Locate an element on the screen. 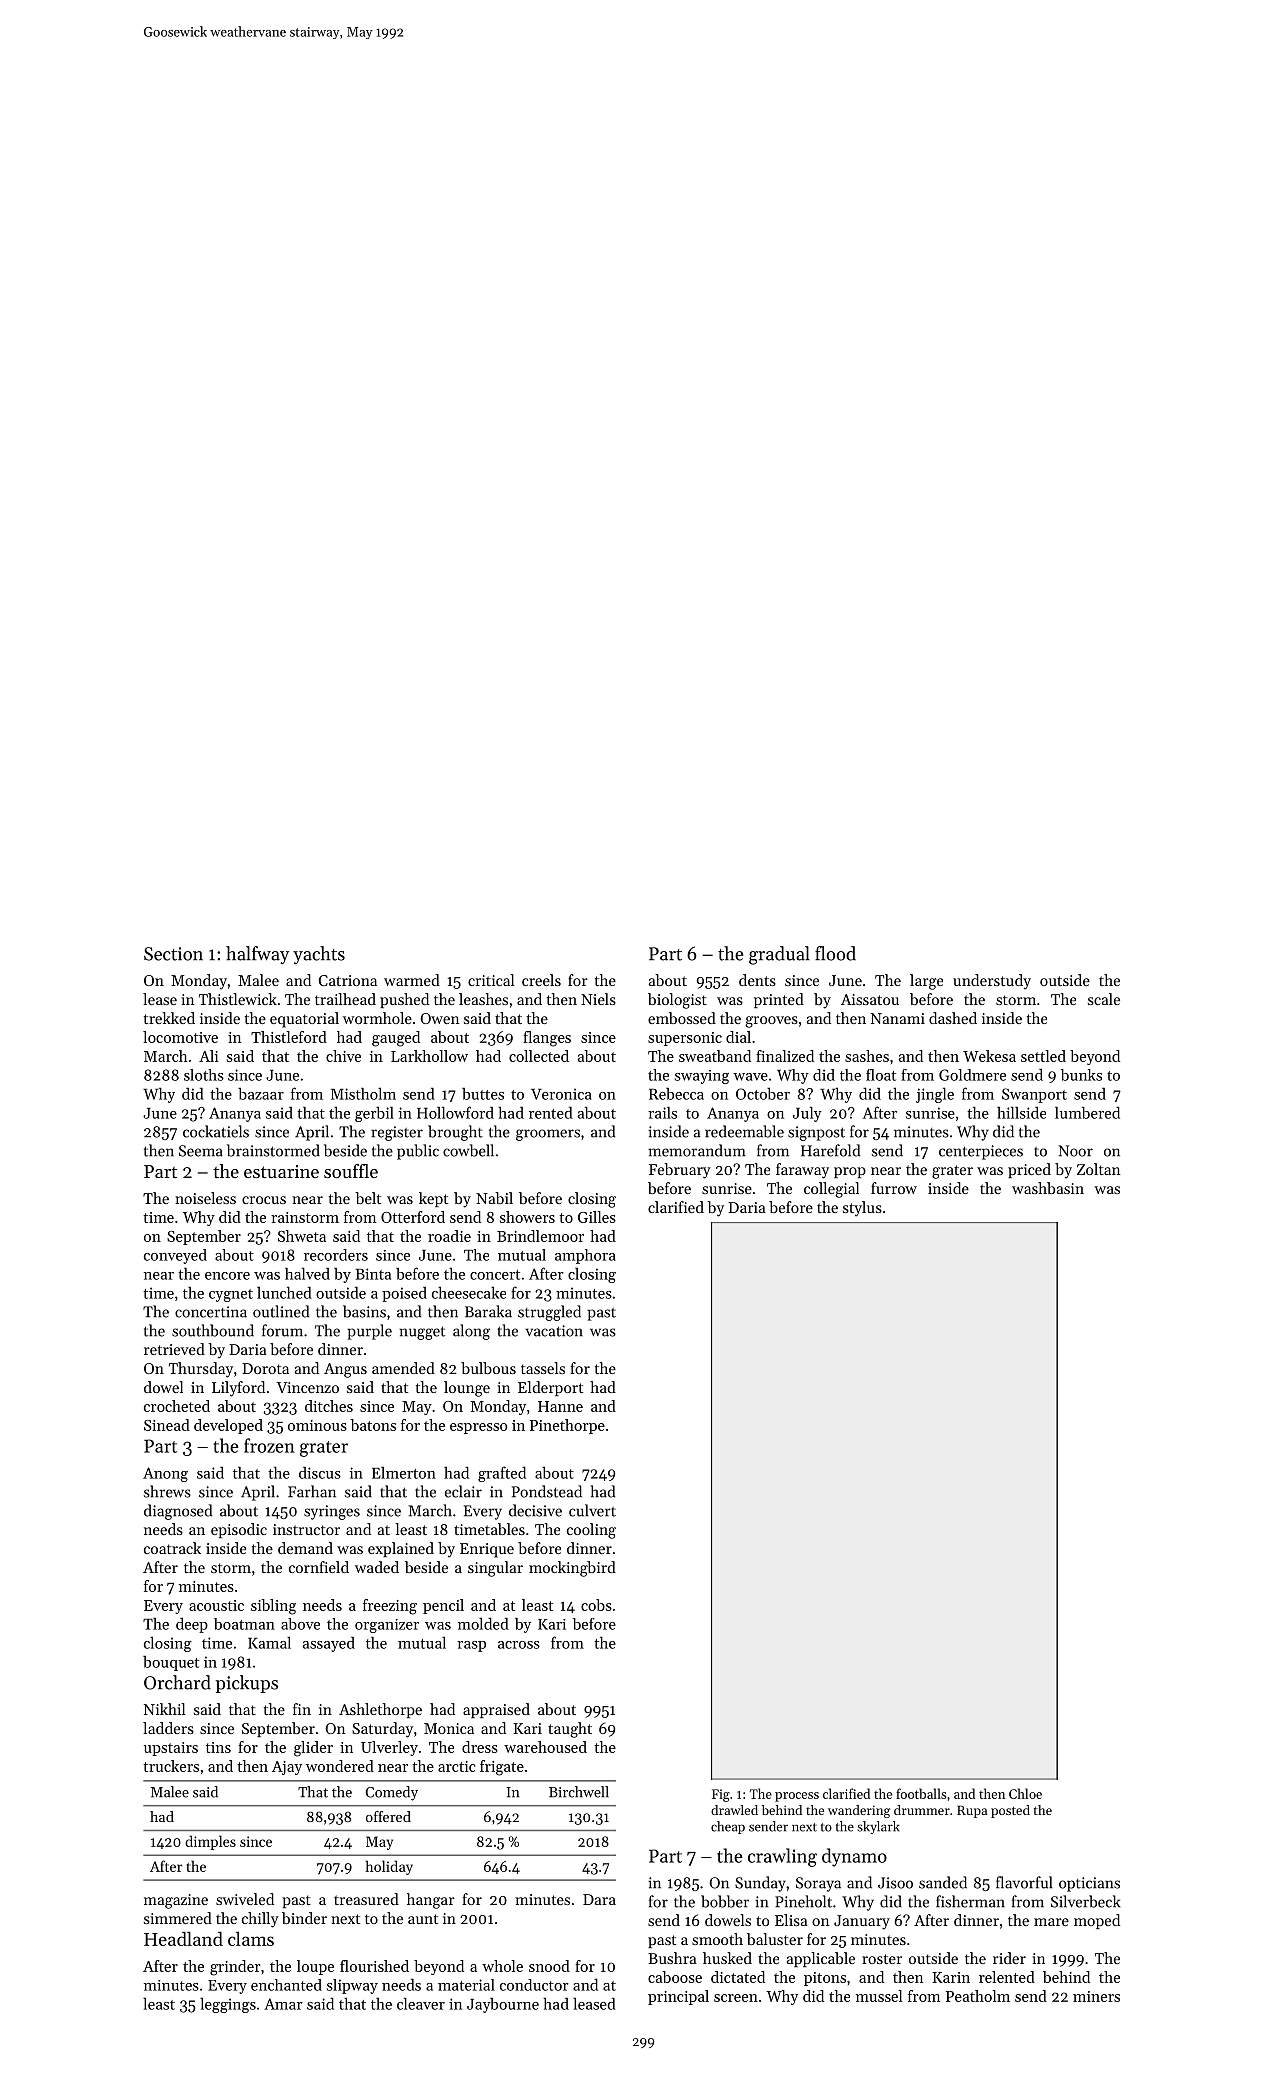 This screenshot has height=2082, width=1264. yachts is located at coordinates (319, 955).
